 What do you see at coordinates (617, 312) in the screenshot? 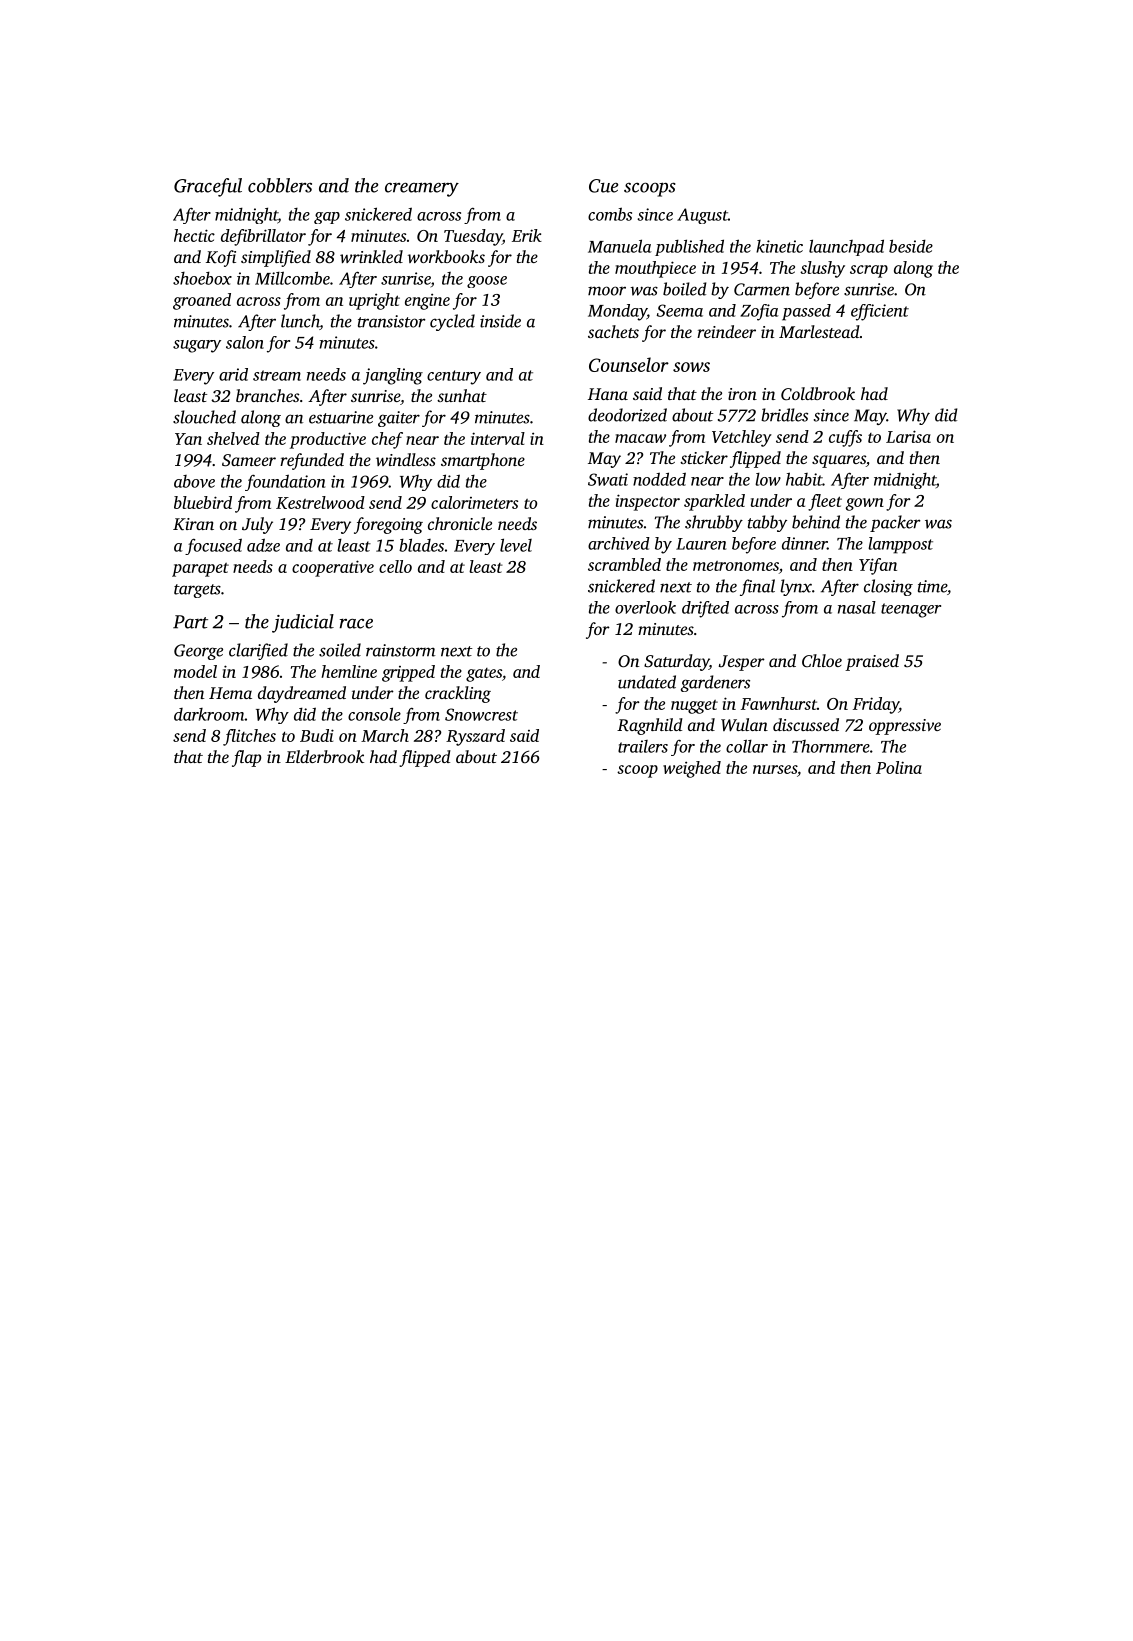
I see `Monday` at bounding box center [617, 312].
